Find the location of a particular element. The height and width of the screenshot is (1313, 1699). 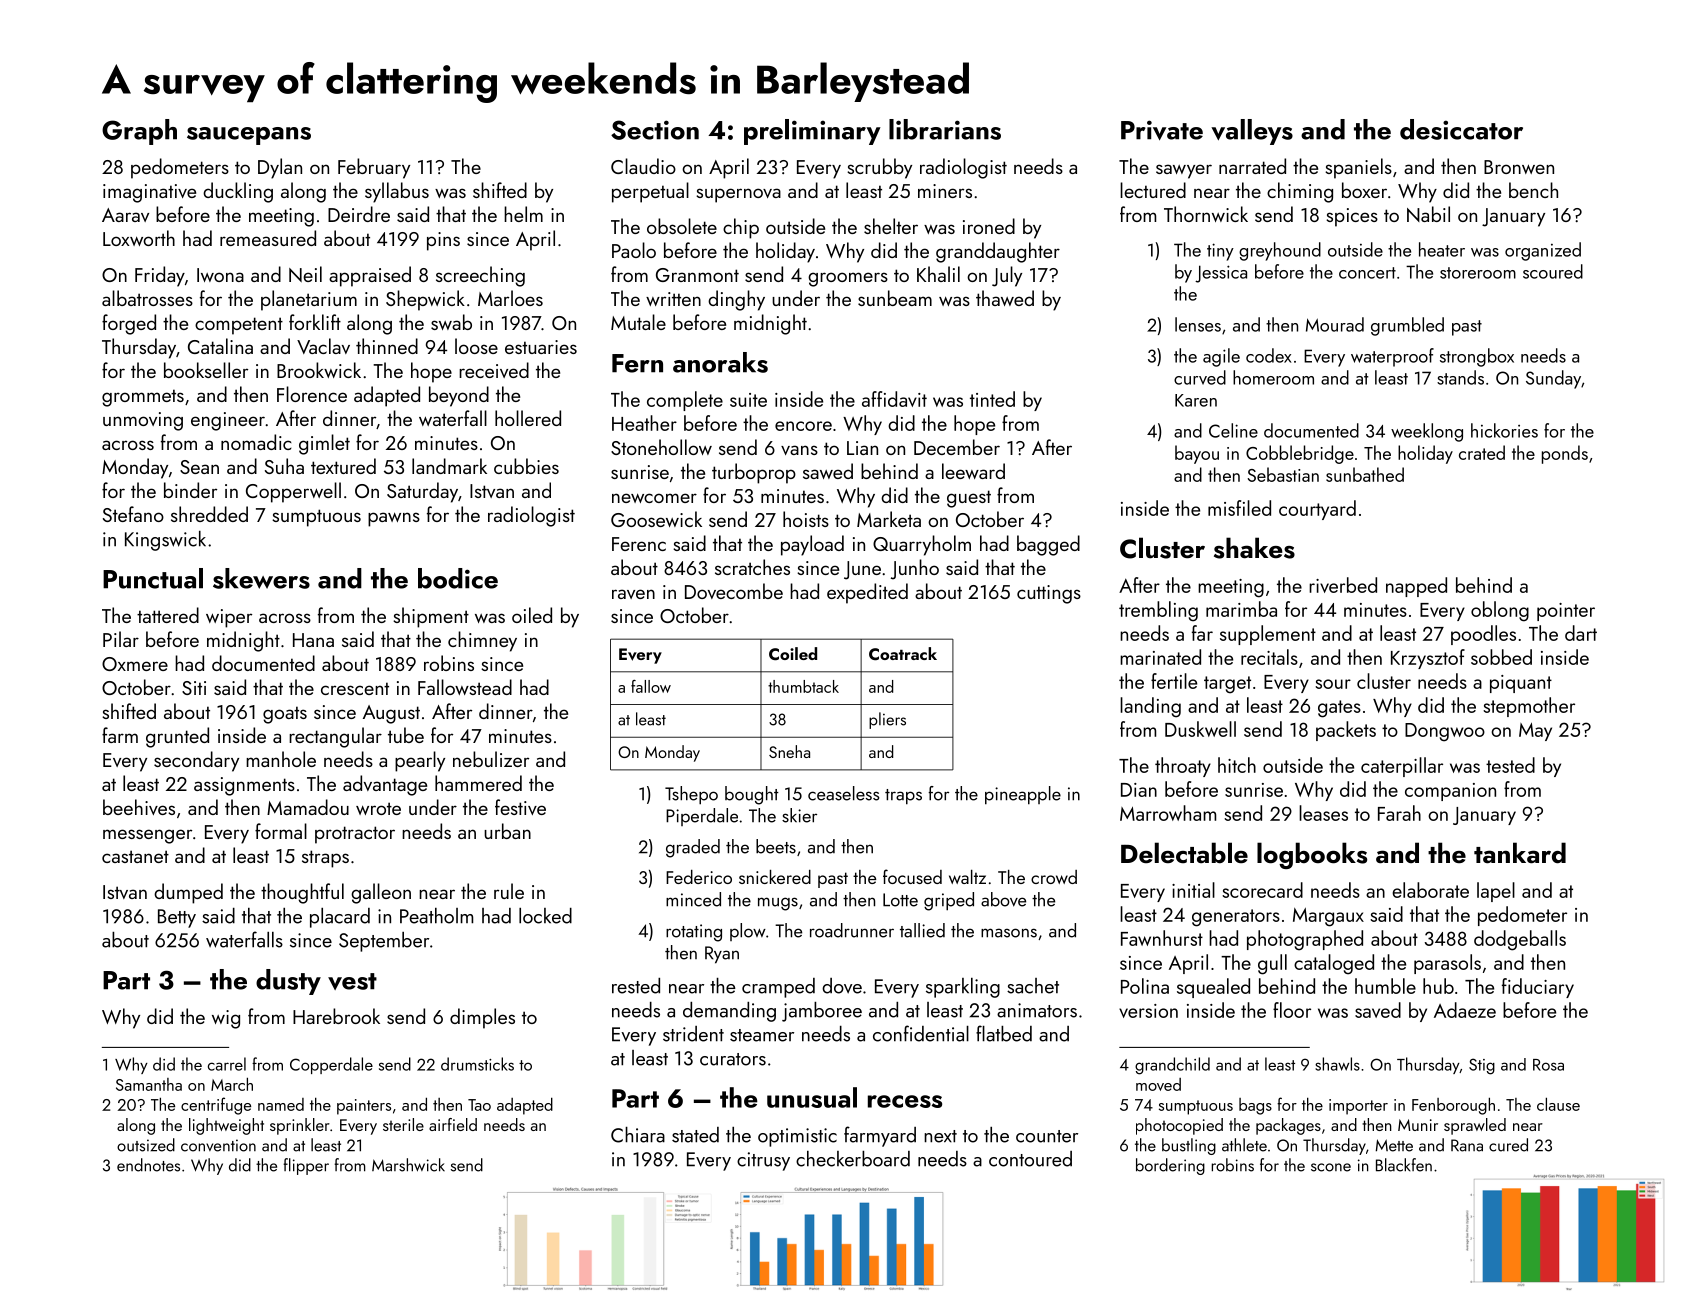

Deirdre is located at coordinates (359, 214).
